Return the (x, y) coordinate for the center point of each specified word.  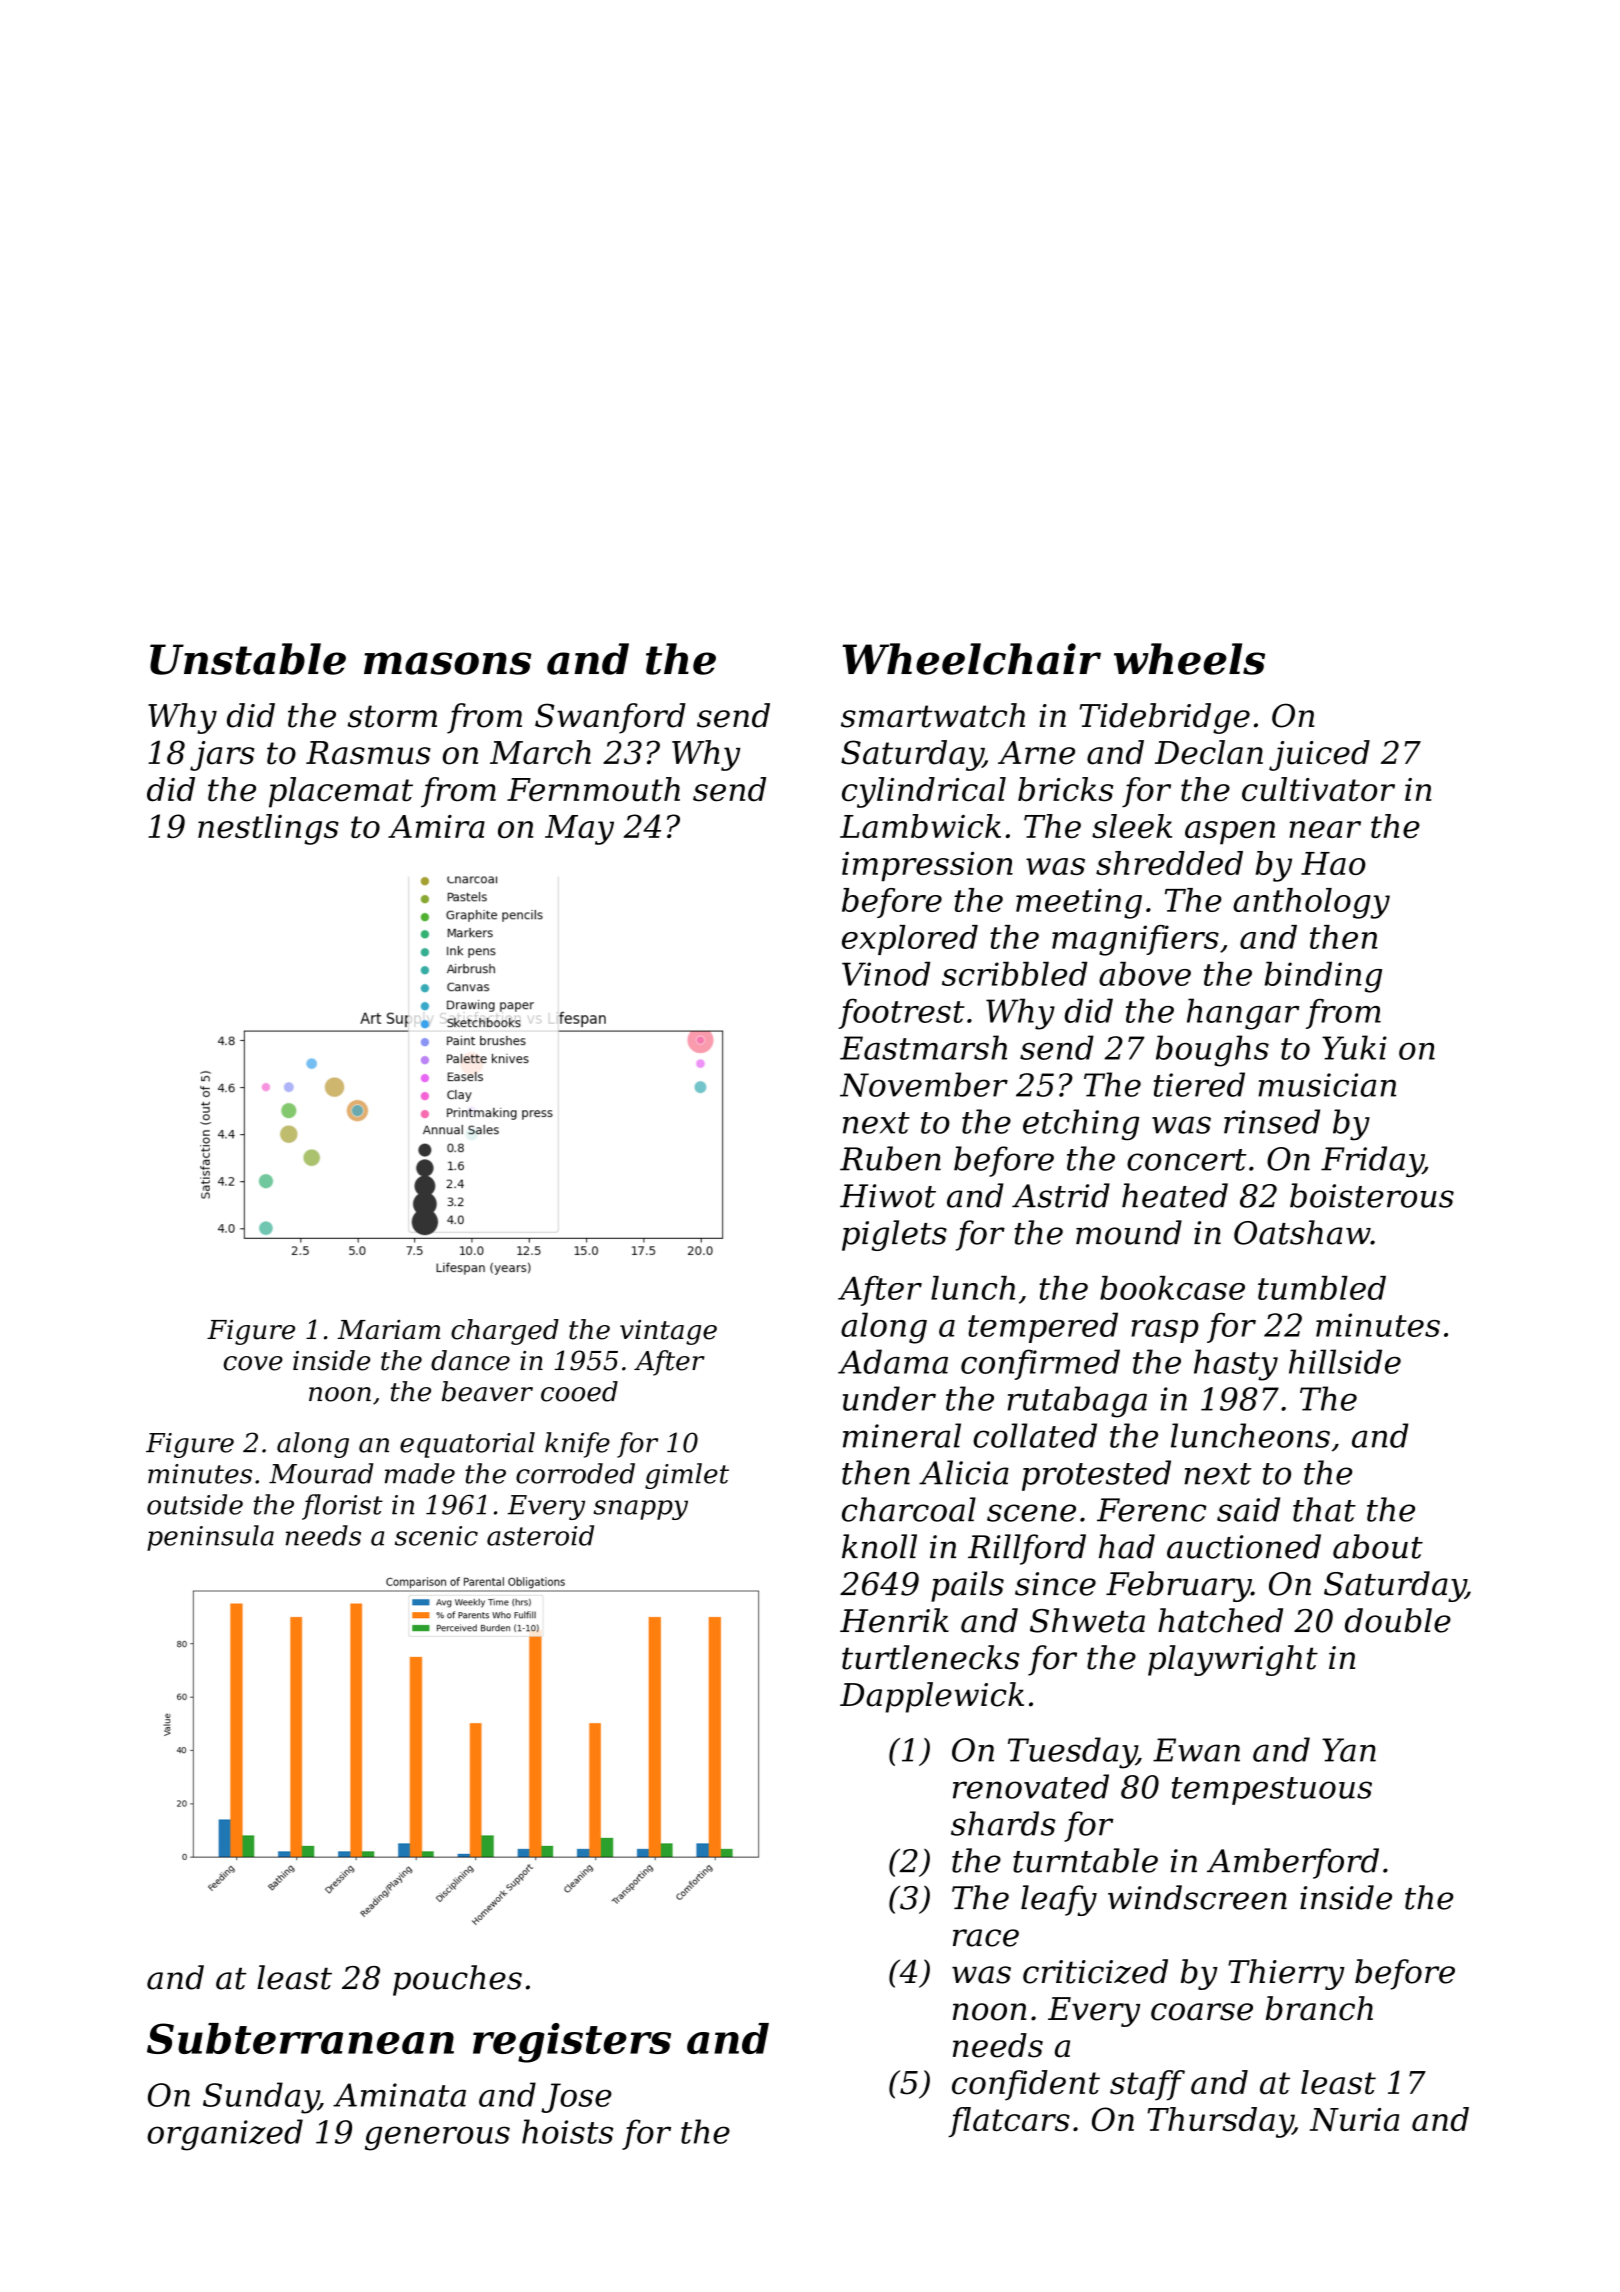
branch (1319, 2008)
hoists (567, 2131)
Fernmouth (593, 789)
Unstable (248, 659)
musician (1327, 1085)
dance (470, 1360)
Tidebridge (1164, 718)
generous (437, 2138)
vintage (668, 1332)
